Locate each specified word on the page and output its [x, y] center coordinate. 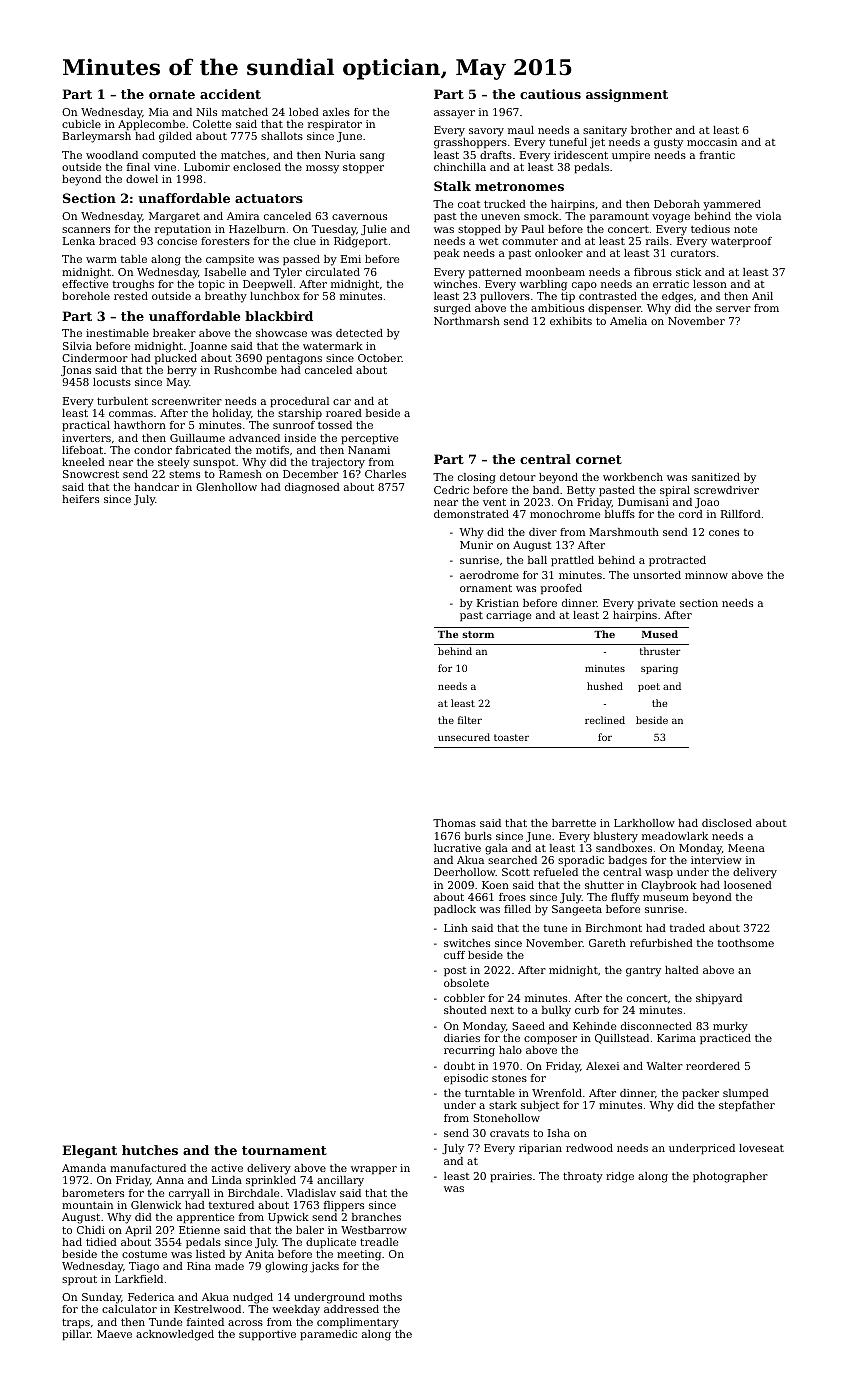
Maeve [114, 1334]
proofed [561, 589]
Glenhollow [226, 487]
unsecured [464, 737]
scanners [86, 230]
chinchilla [460, 167]
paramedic [328, 1335]
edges [677, 297]
